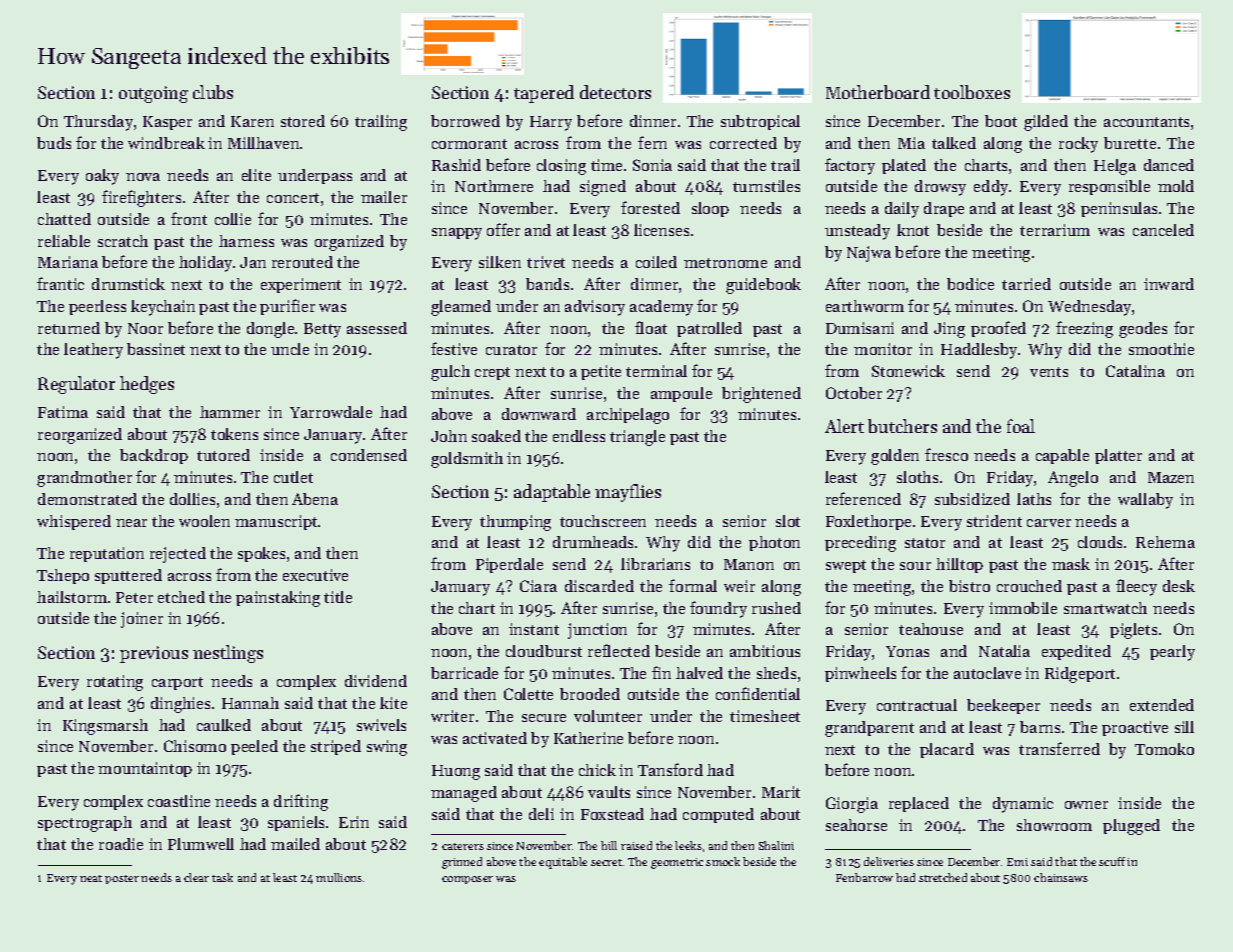  Describe the element at coordinates (590, 694) in the screenshot. I see `brooded` at that location.
